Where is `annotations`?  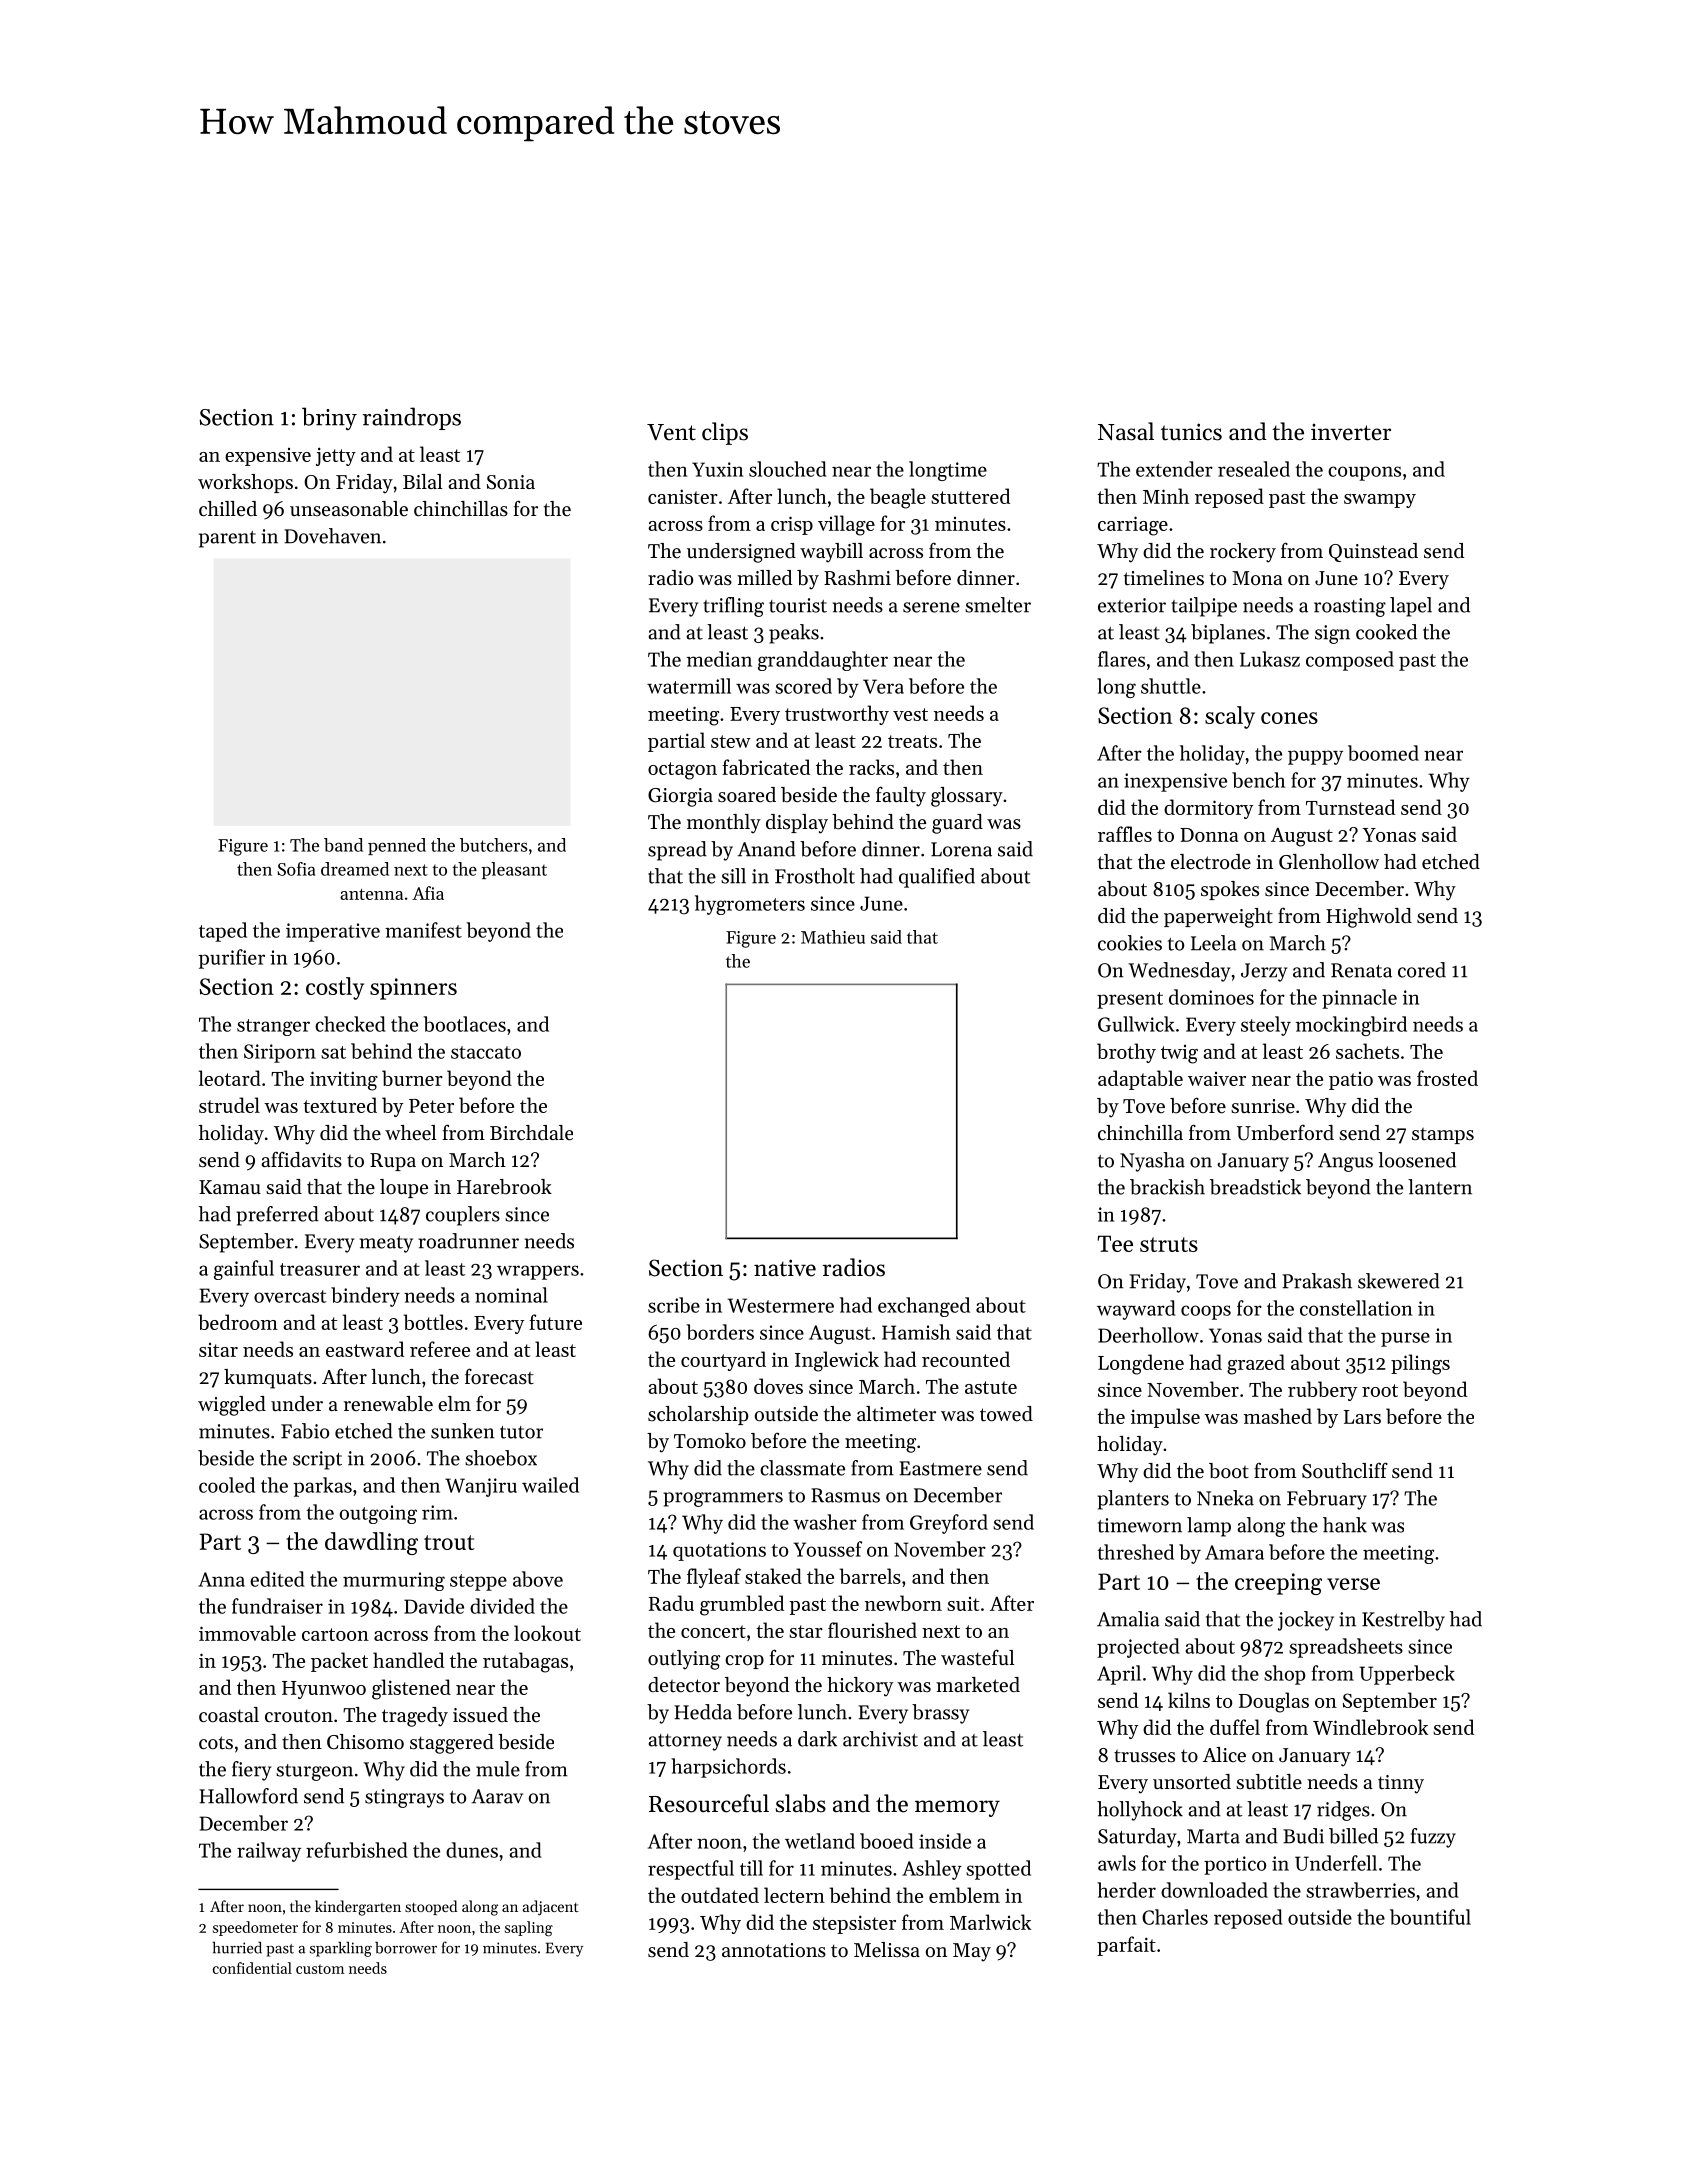 annotations is located at coordinates (774, 1950).
